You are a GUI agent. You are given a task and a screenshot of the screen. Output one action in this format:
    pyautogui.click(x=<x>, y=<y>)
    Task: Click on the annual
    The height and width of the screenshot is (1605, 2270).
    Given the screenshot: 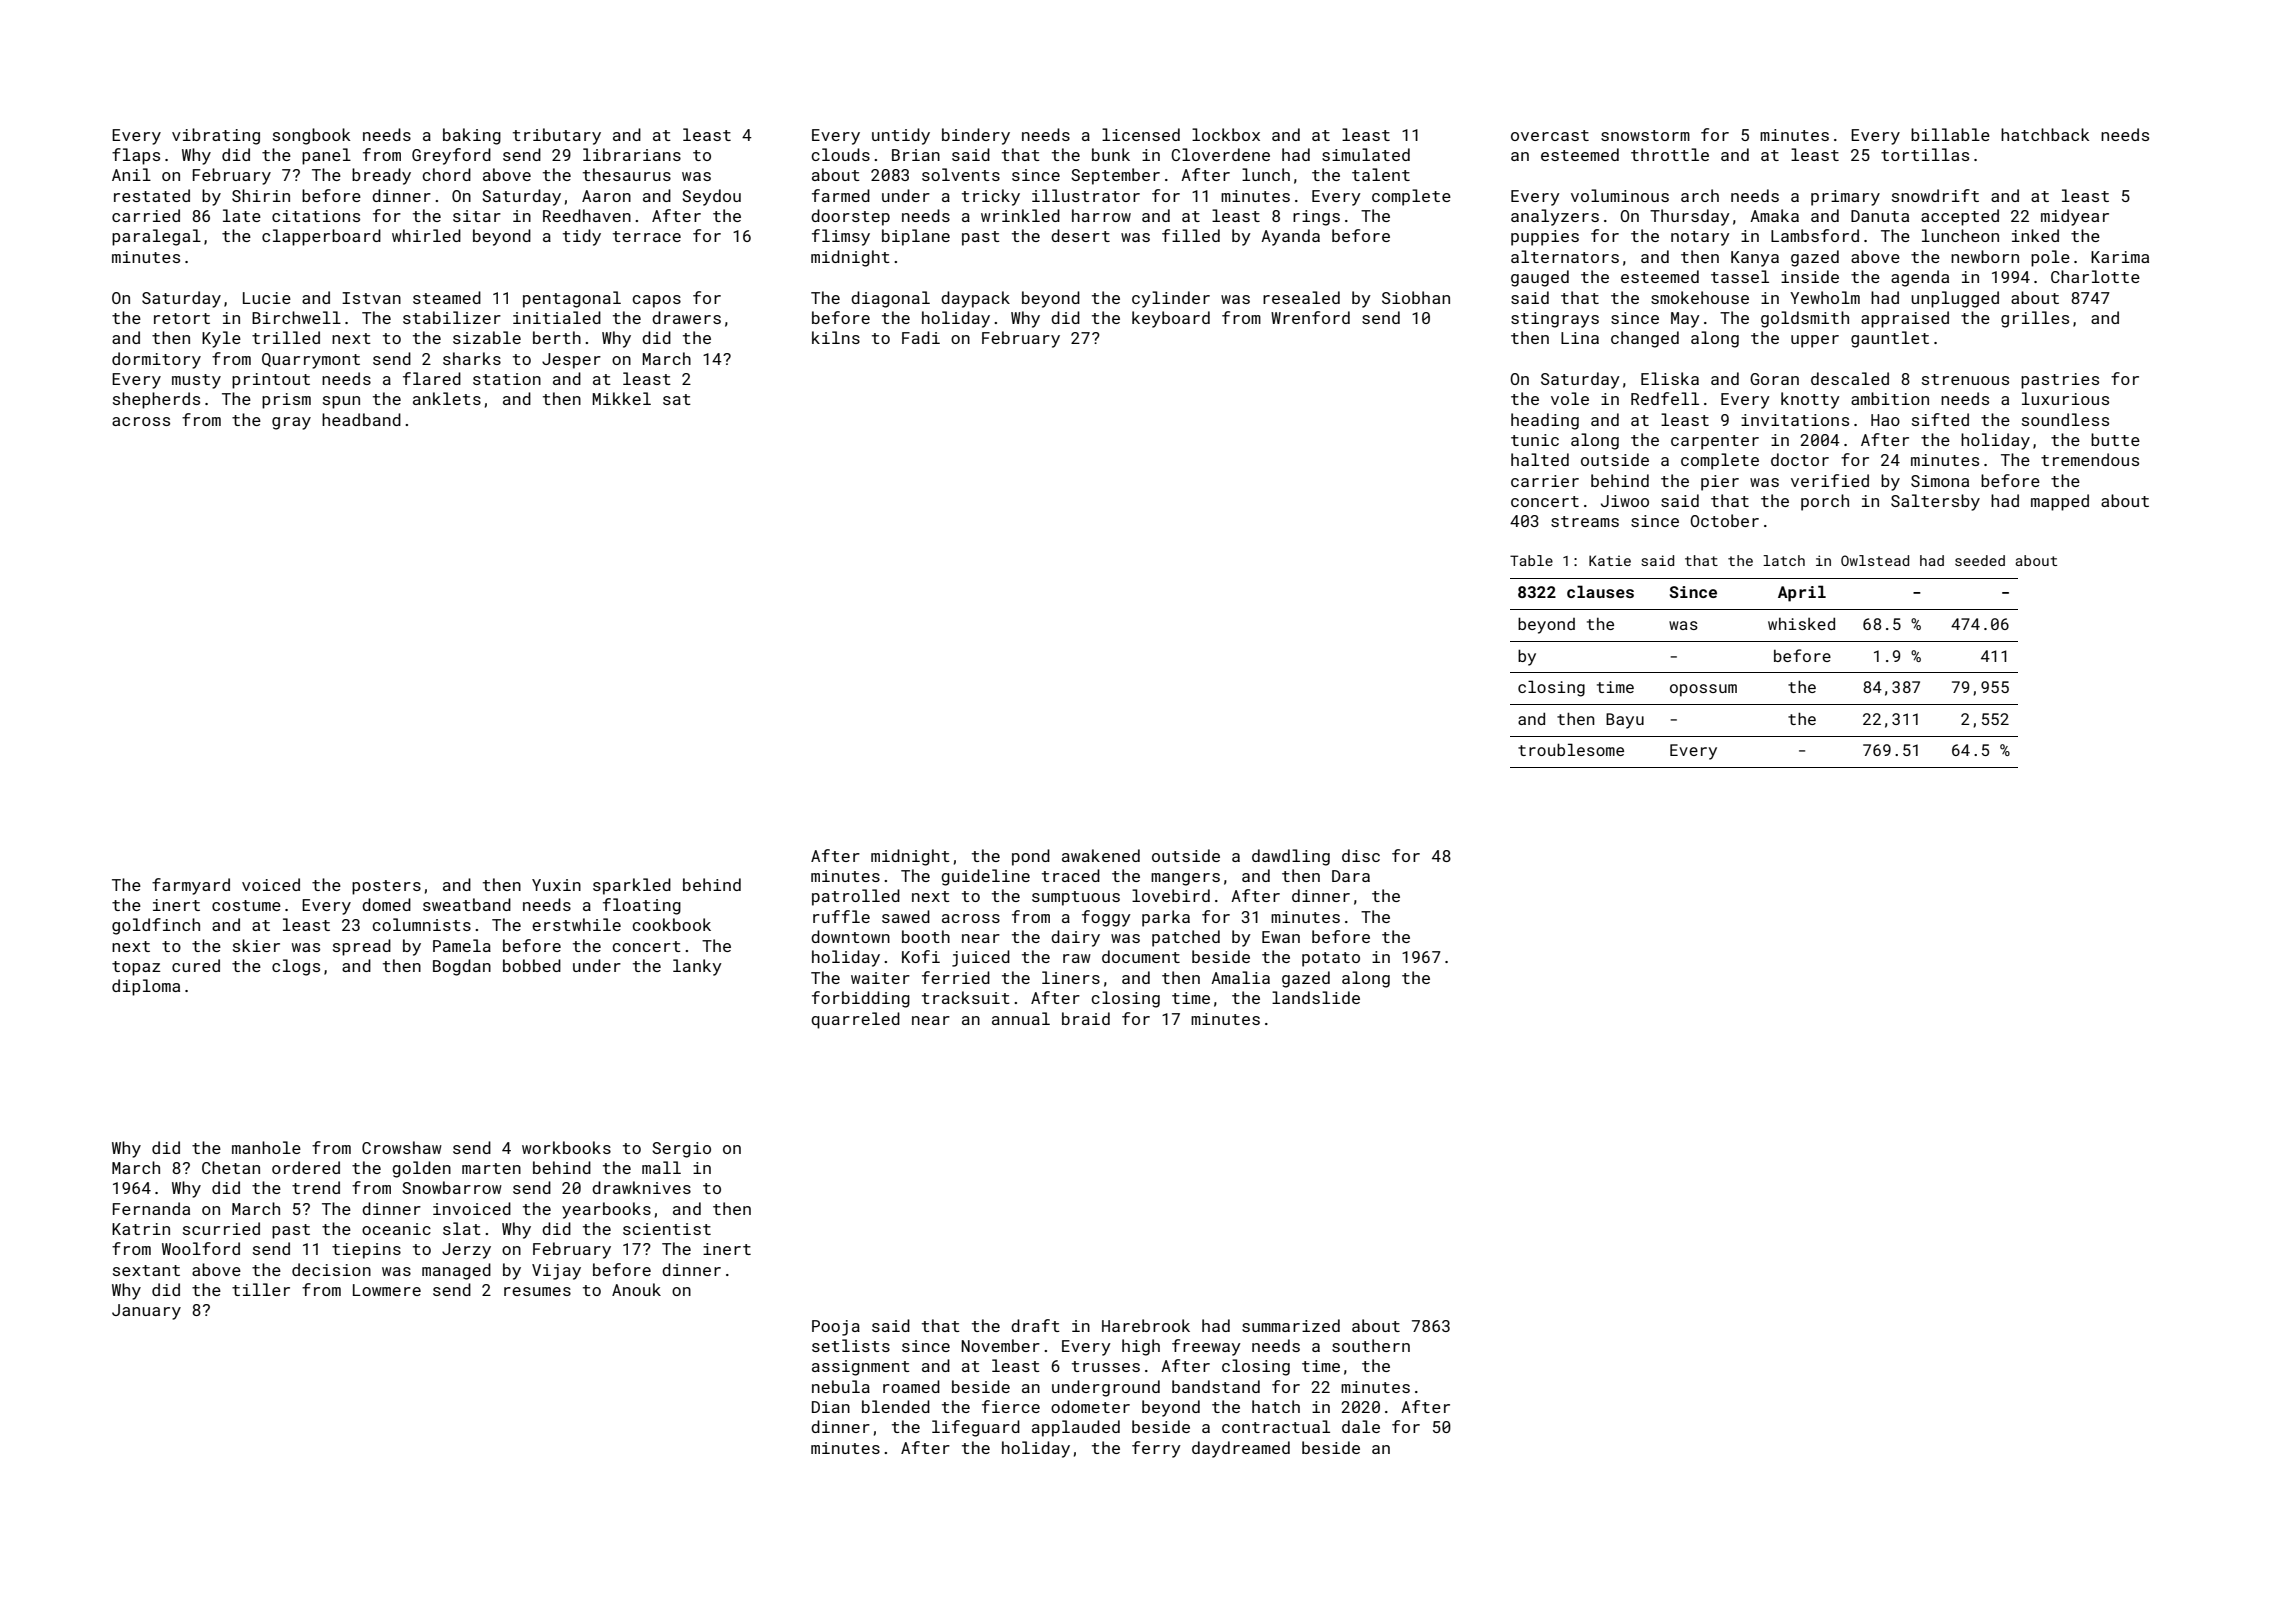 What is the action you would take?
    pyautogui.click(x=1021, y=1018)
